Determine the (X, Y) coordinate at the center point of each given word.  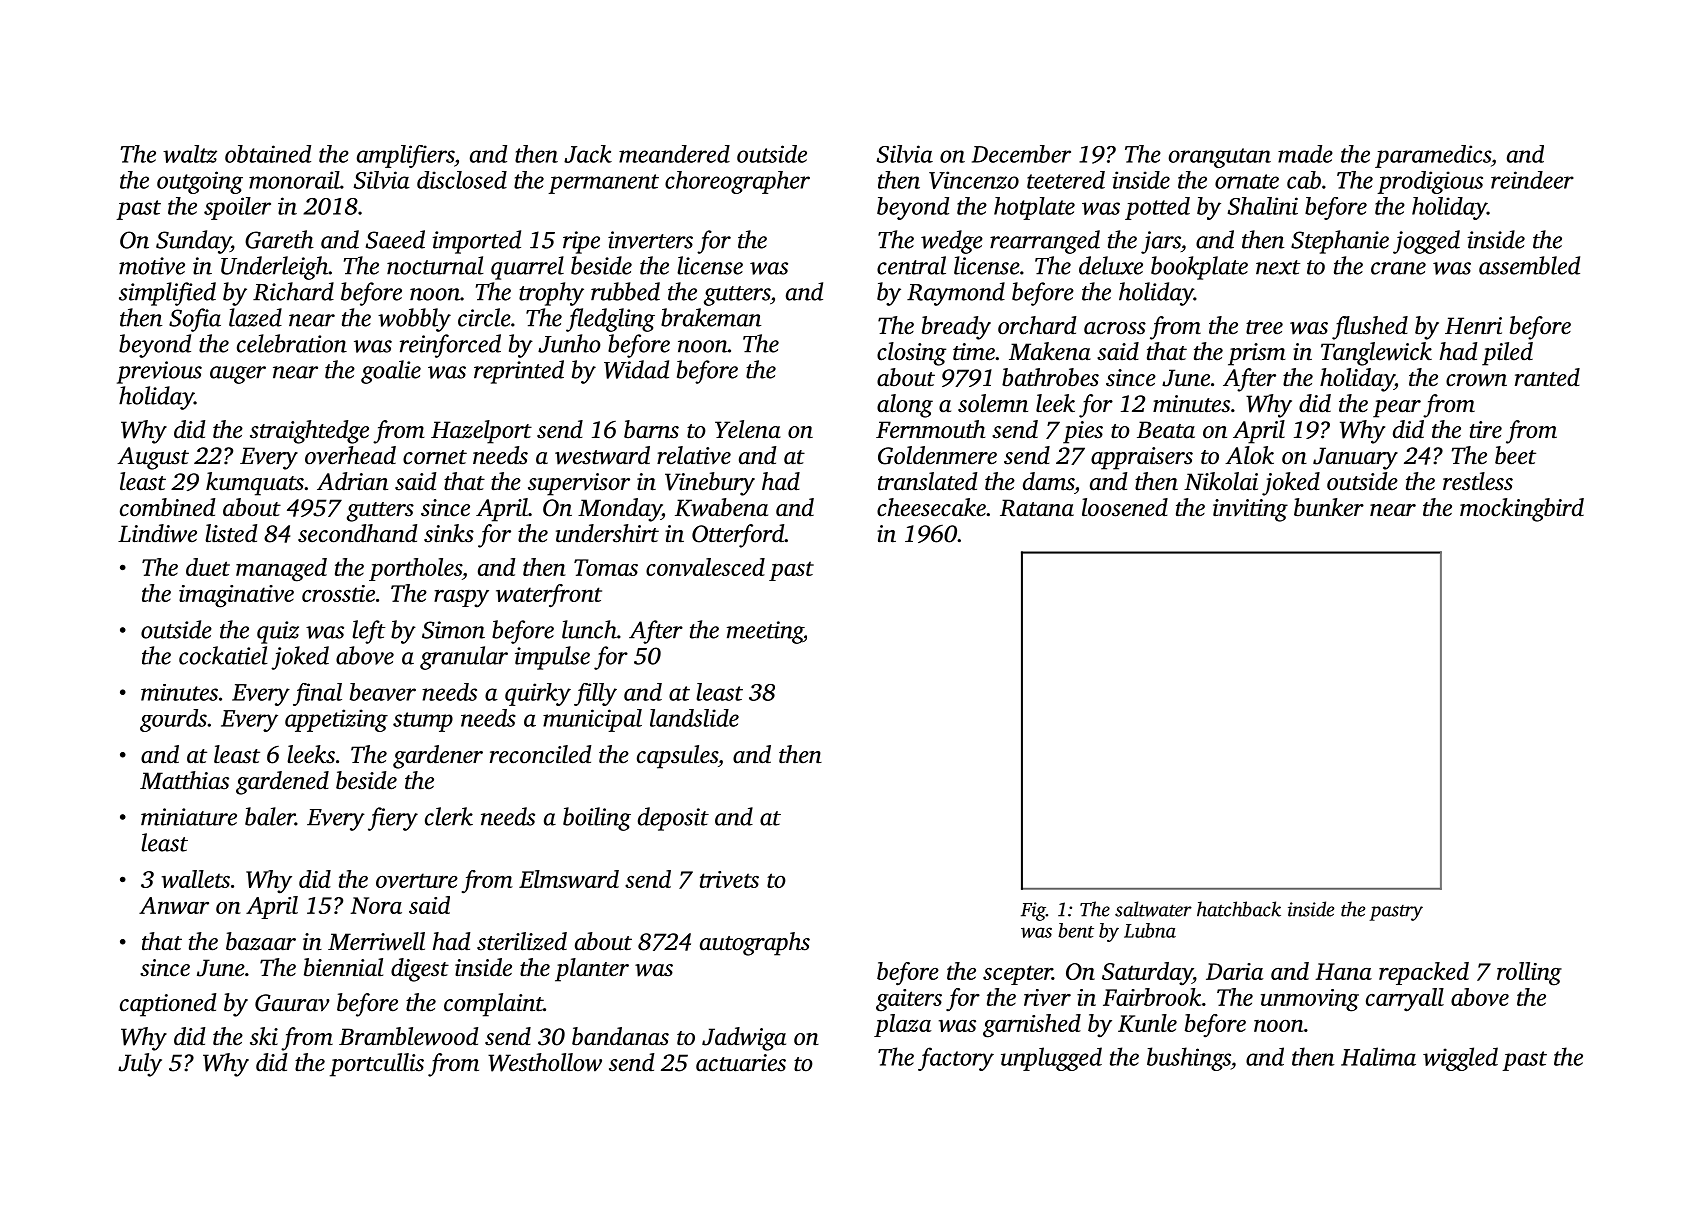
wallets (196, 879)
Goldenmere (937, 455)
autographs (755, 944)
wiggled (1460, 1059)
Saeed (395, 239)
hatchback (1239, 909)
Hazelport (481, 432)
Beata (1166, 430)
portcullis (377, 1065)
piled (1507, 354)
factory (956, 1059)
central (911, 265)
